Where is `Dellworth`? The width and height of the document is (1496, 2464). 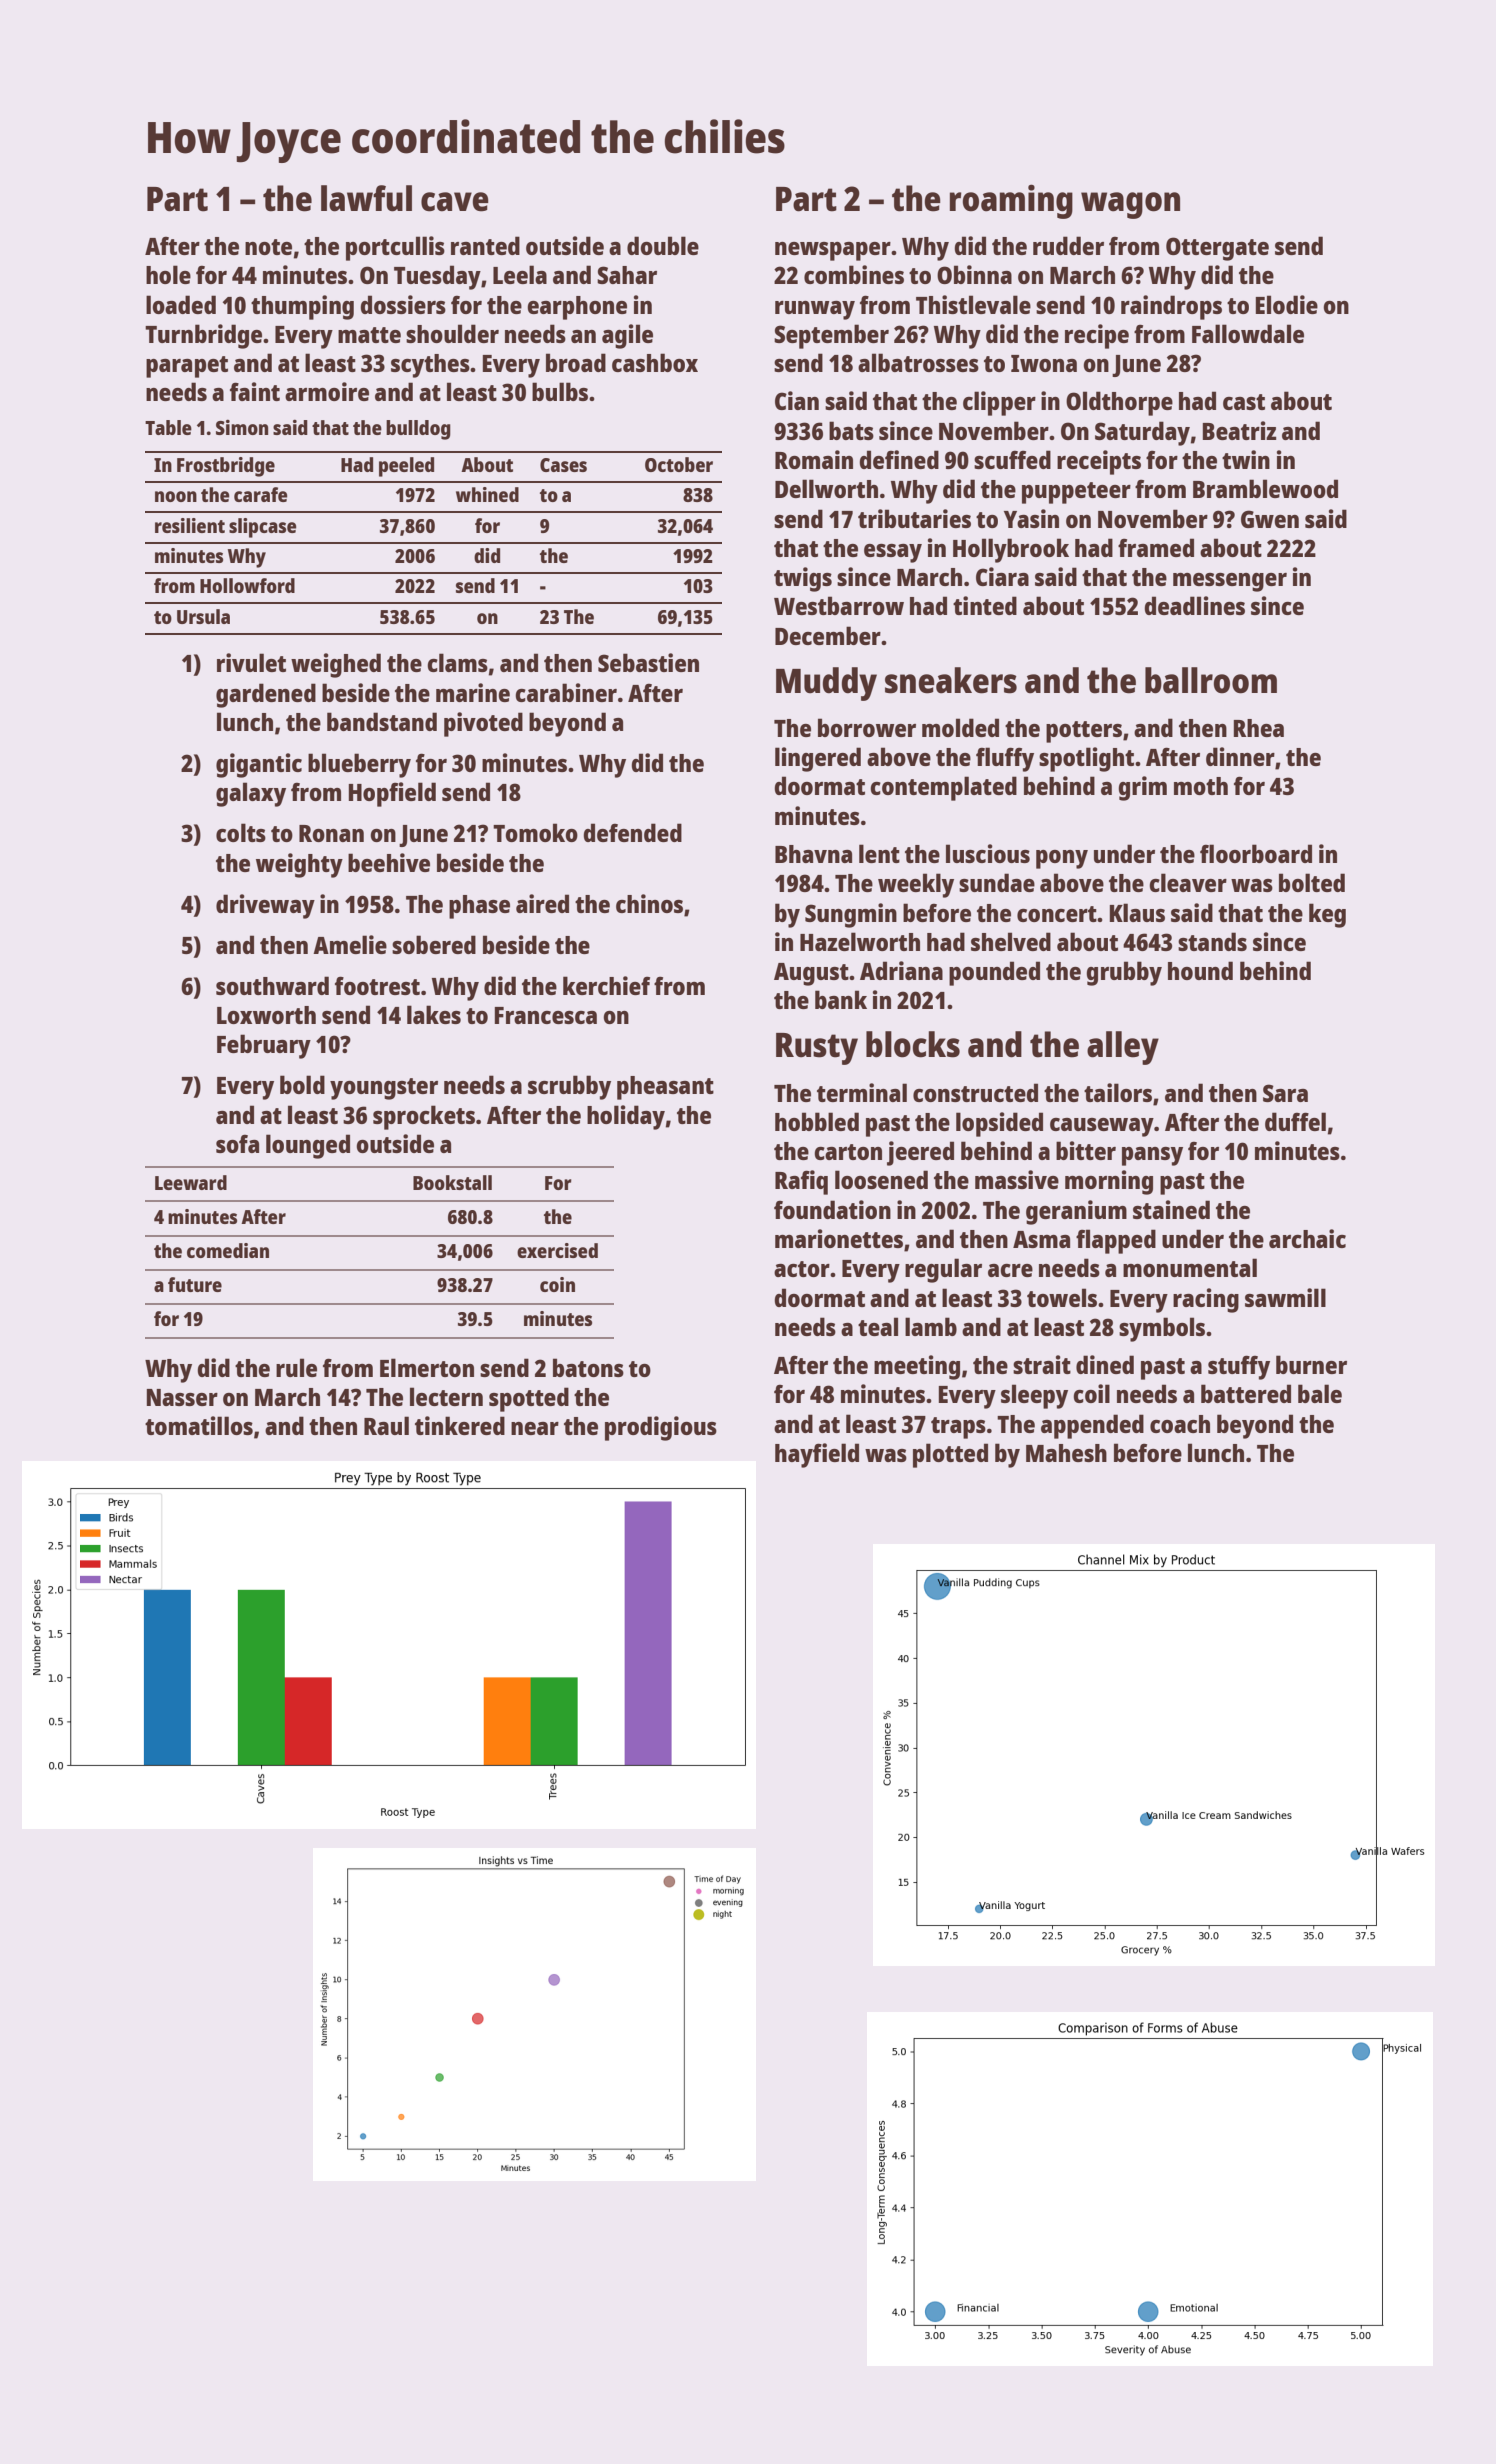
Dellworth is located at coordinates (826, 488).
